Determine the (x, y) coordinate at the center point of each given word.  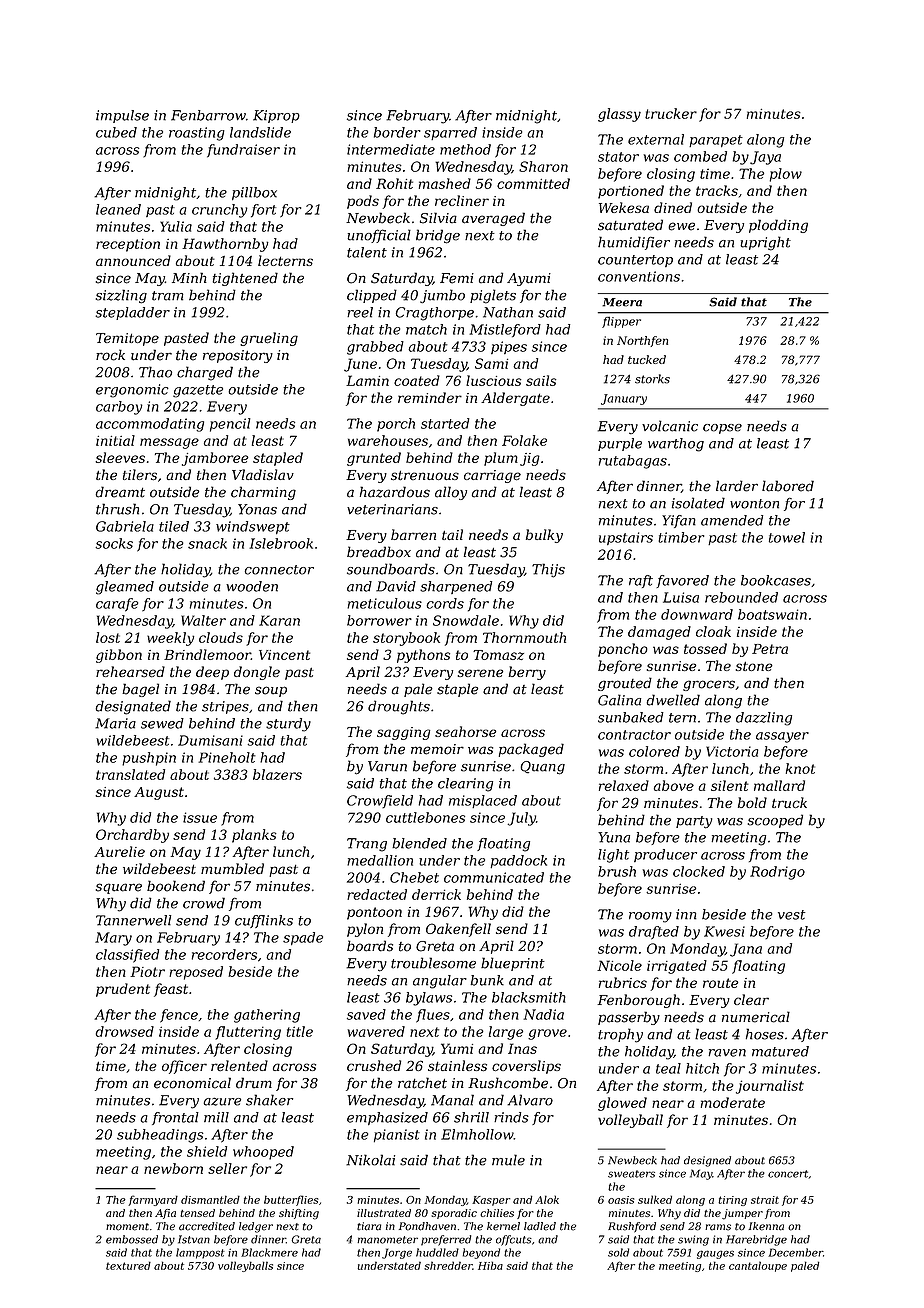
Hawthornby (225, 245)
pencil (230, 425)
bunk (487, 980)
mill (216, 1117)
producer (665, 855)
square (119, 888)
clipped (372, 296)
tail (452, 534)
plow (786, 175)
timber (681, 537)
